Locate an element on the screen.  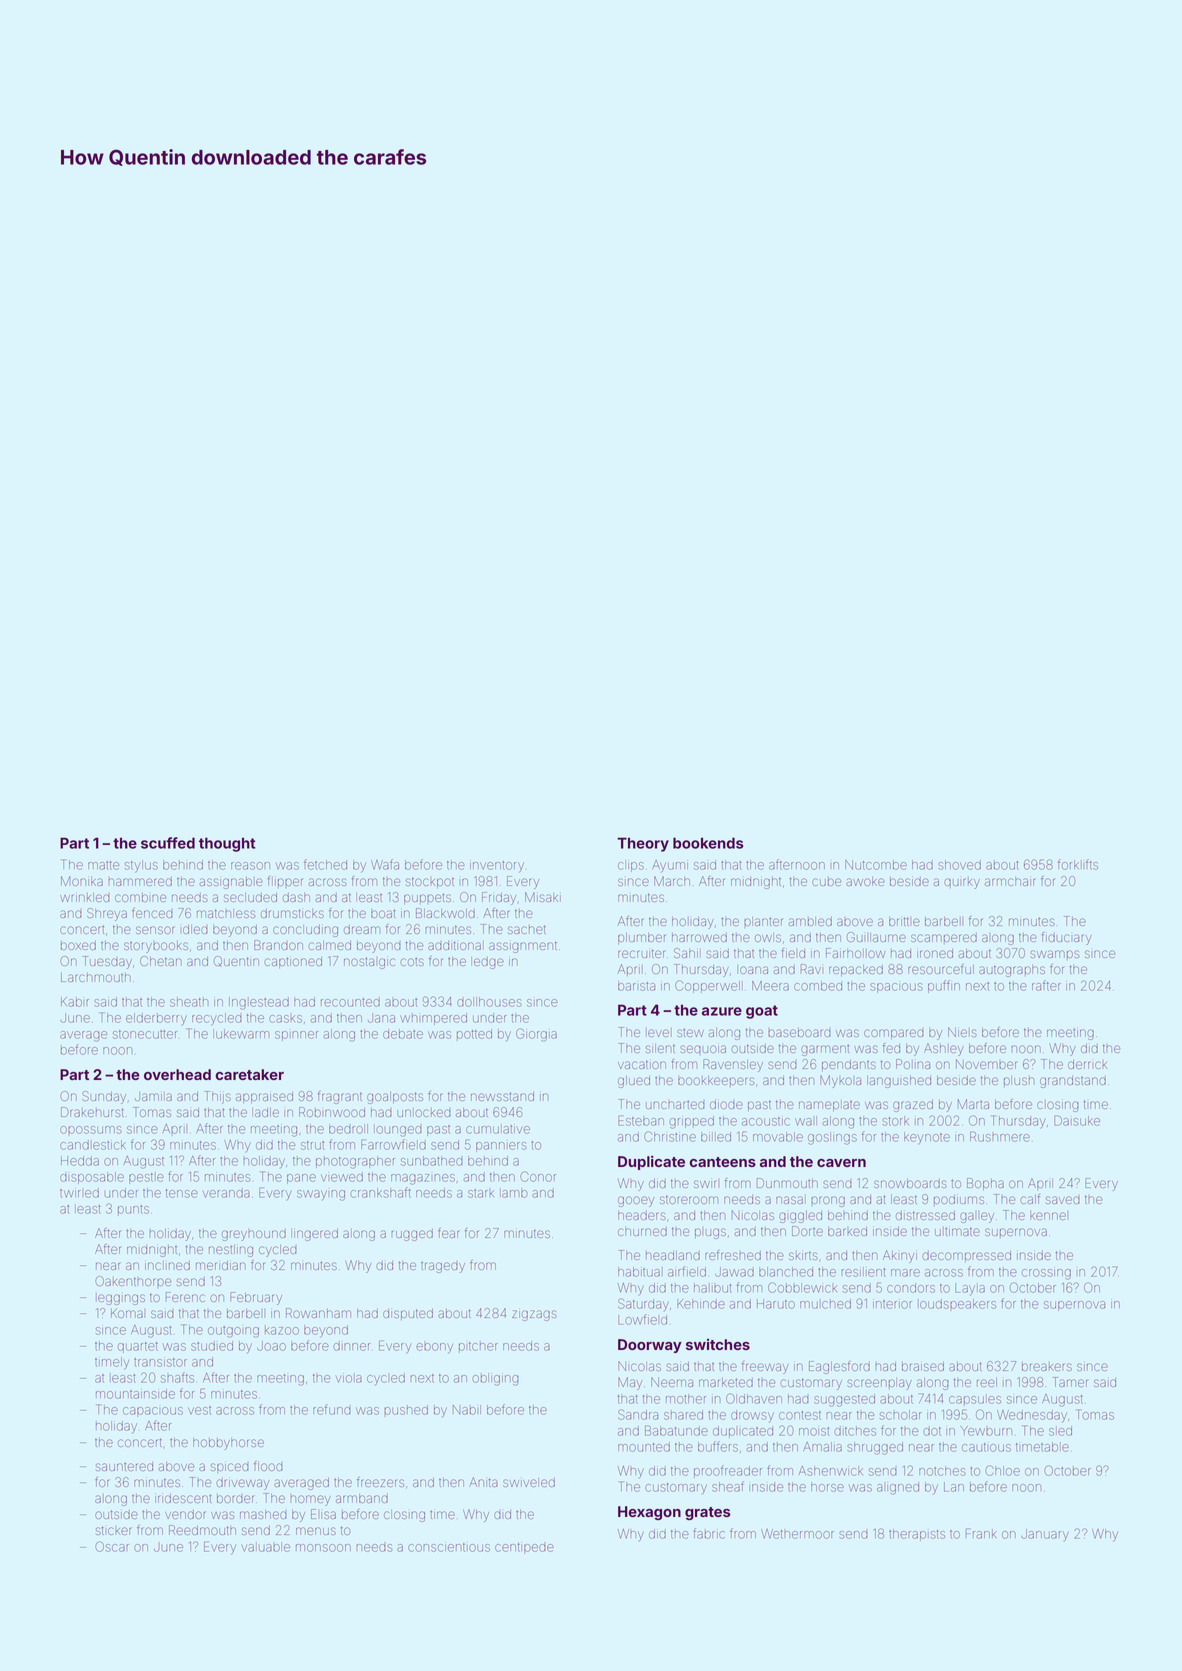
resilient is located at coordinates (863, 1272).
